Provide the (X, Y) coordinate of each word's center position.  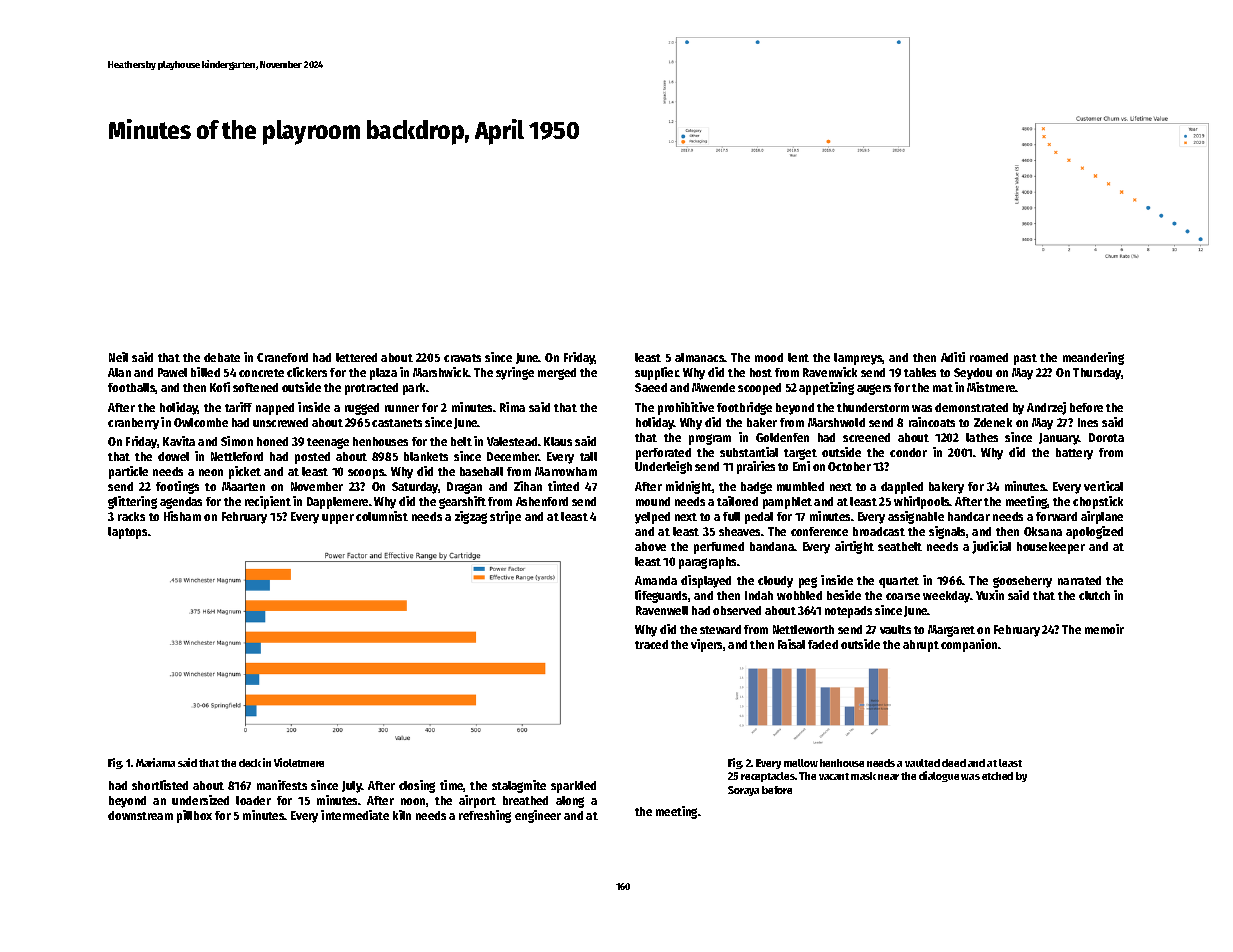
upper (338, 519)
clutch (1094, 595)
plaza (383, 374)
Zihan (528, 486)
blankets (426, 456)
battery (1074, 454)
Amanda (656, 580)
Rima (512, 407)
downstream (140, 815)
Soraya (743, 791)
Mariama (155, 762)
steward (720, 629)
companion (969, 645)
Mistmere (991, 387)
